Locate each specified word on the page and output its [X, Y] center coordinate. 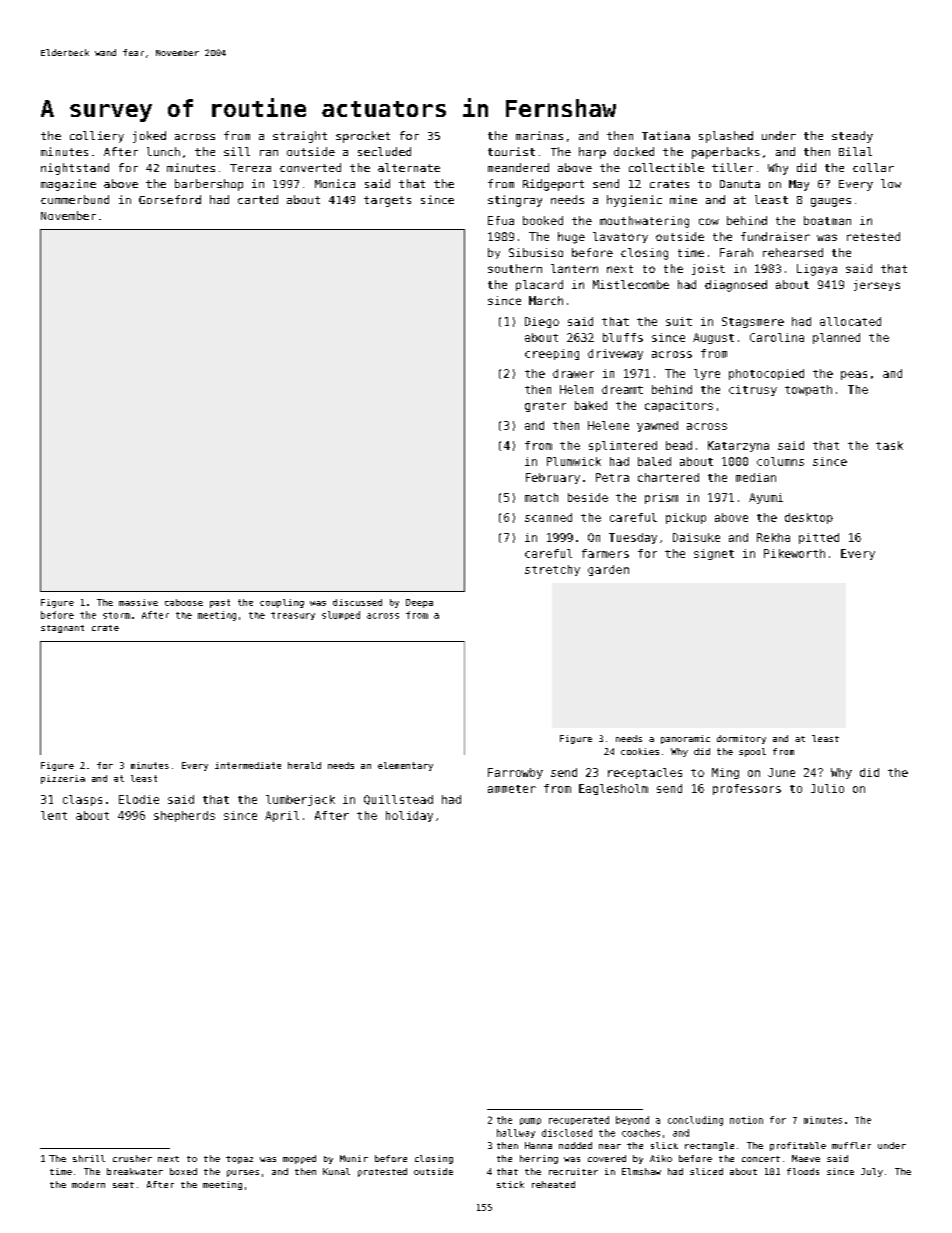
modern [88, 1184]
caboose [184, 602]
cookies [640, 751]
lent [54, 815]
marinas [539, 135]
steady [852, 137]
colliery [97, 137]
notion [746, 1120]
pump [530, 1121]
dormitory [741, 739]
